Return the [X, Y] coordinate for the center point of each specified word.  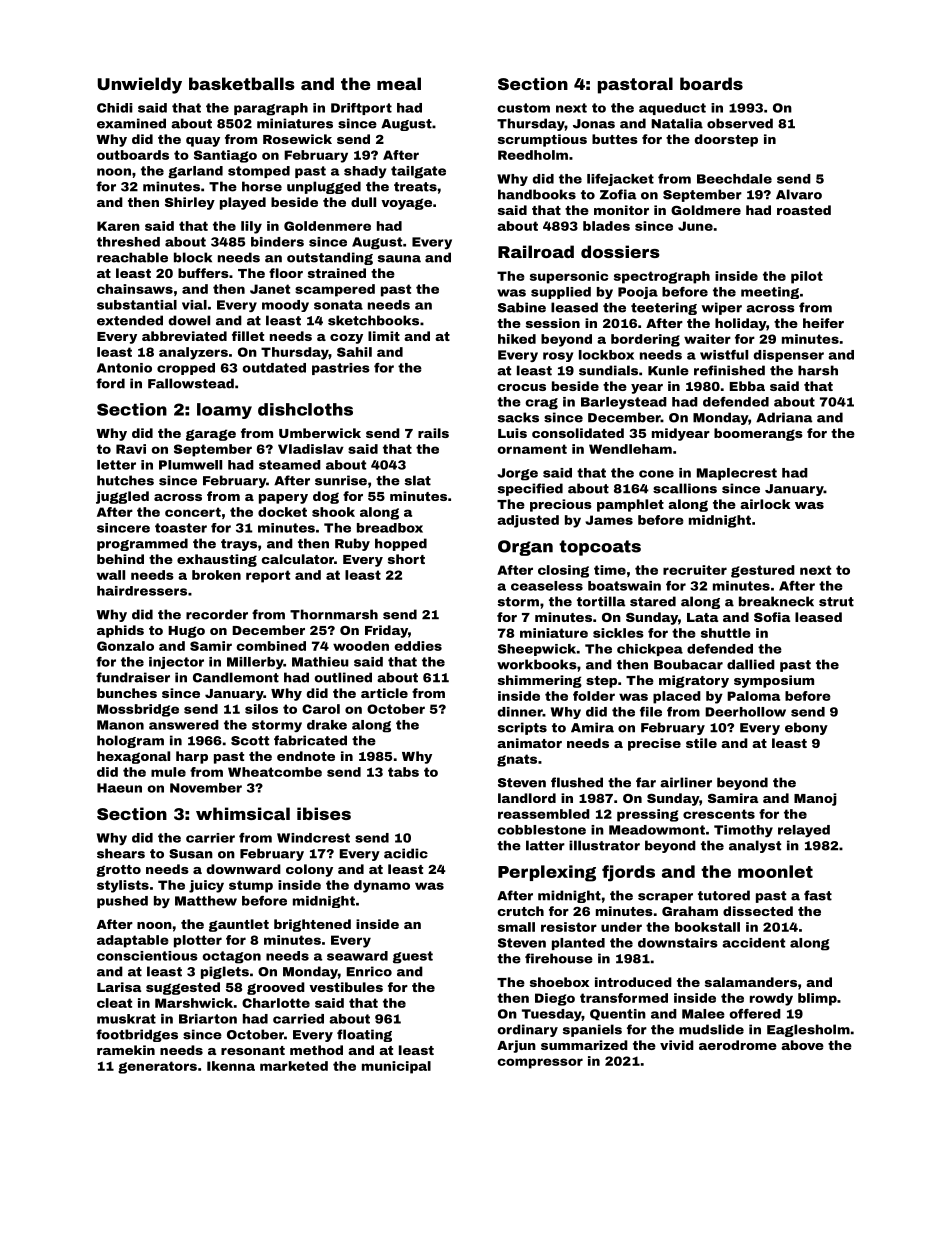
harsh [818, 370]
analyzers [193, 353]
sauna [399, 259]
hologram [130, 741]
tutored [724, 895]
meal [399, 83]
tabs [403, 772]
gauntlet [239, 925]
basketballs [242, 83]
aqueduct [672, 109]
